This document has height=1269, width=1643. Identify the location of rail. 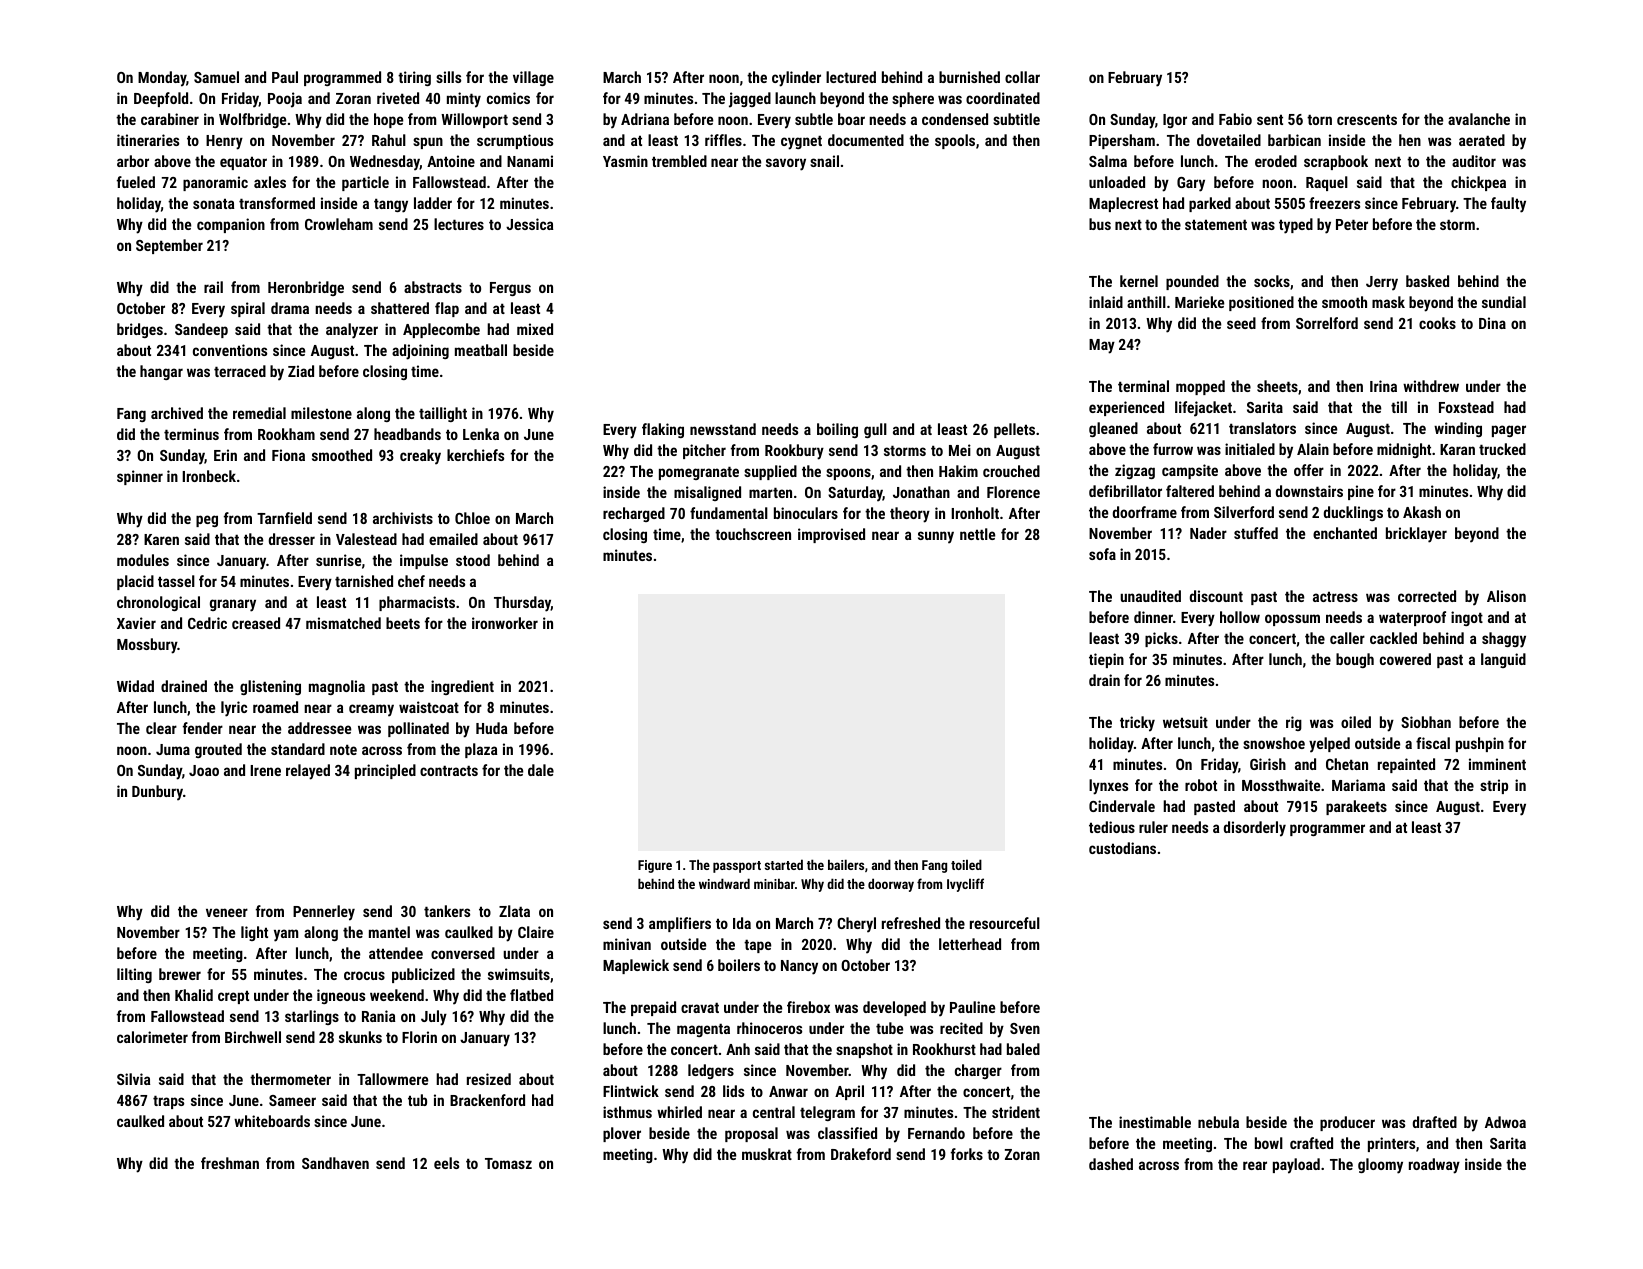
(213, 287).
